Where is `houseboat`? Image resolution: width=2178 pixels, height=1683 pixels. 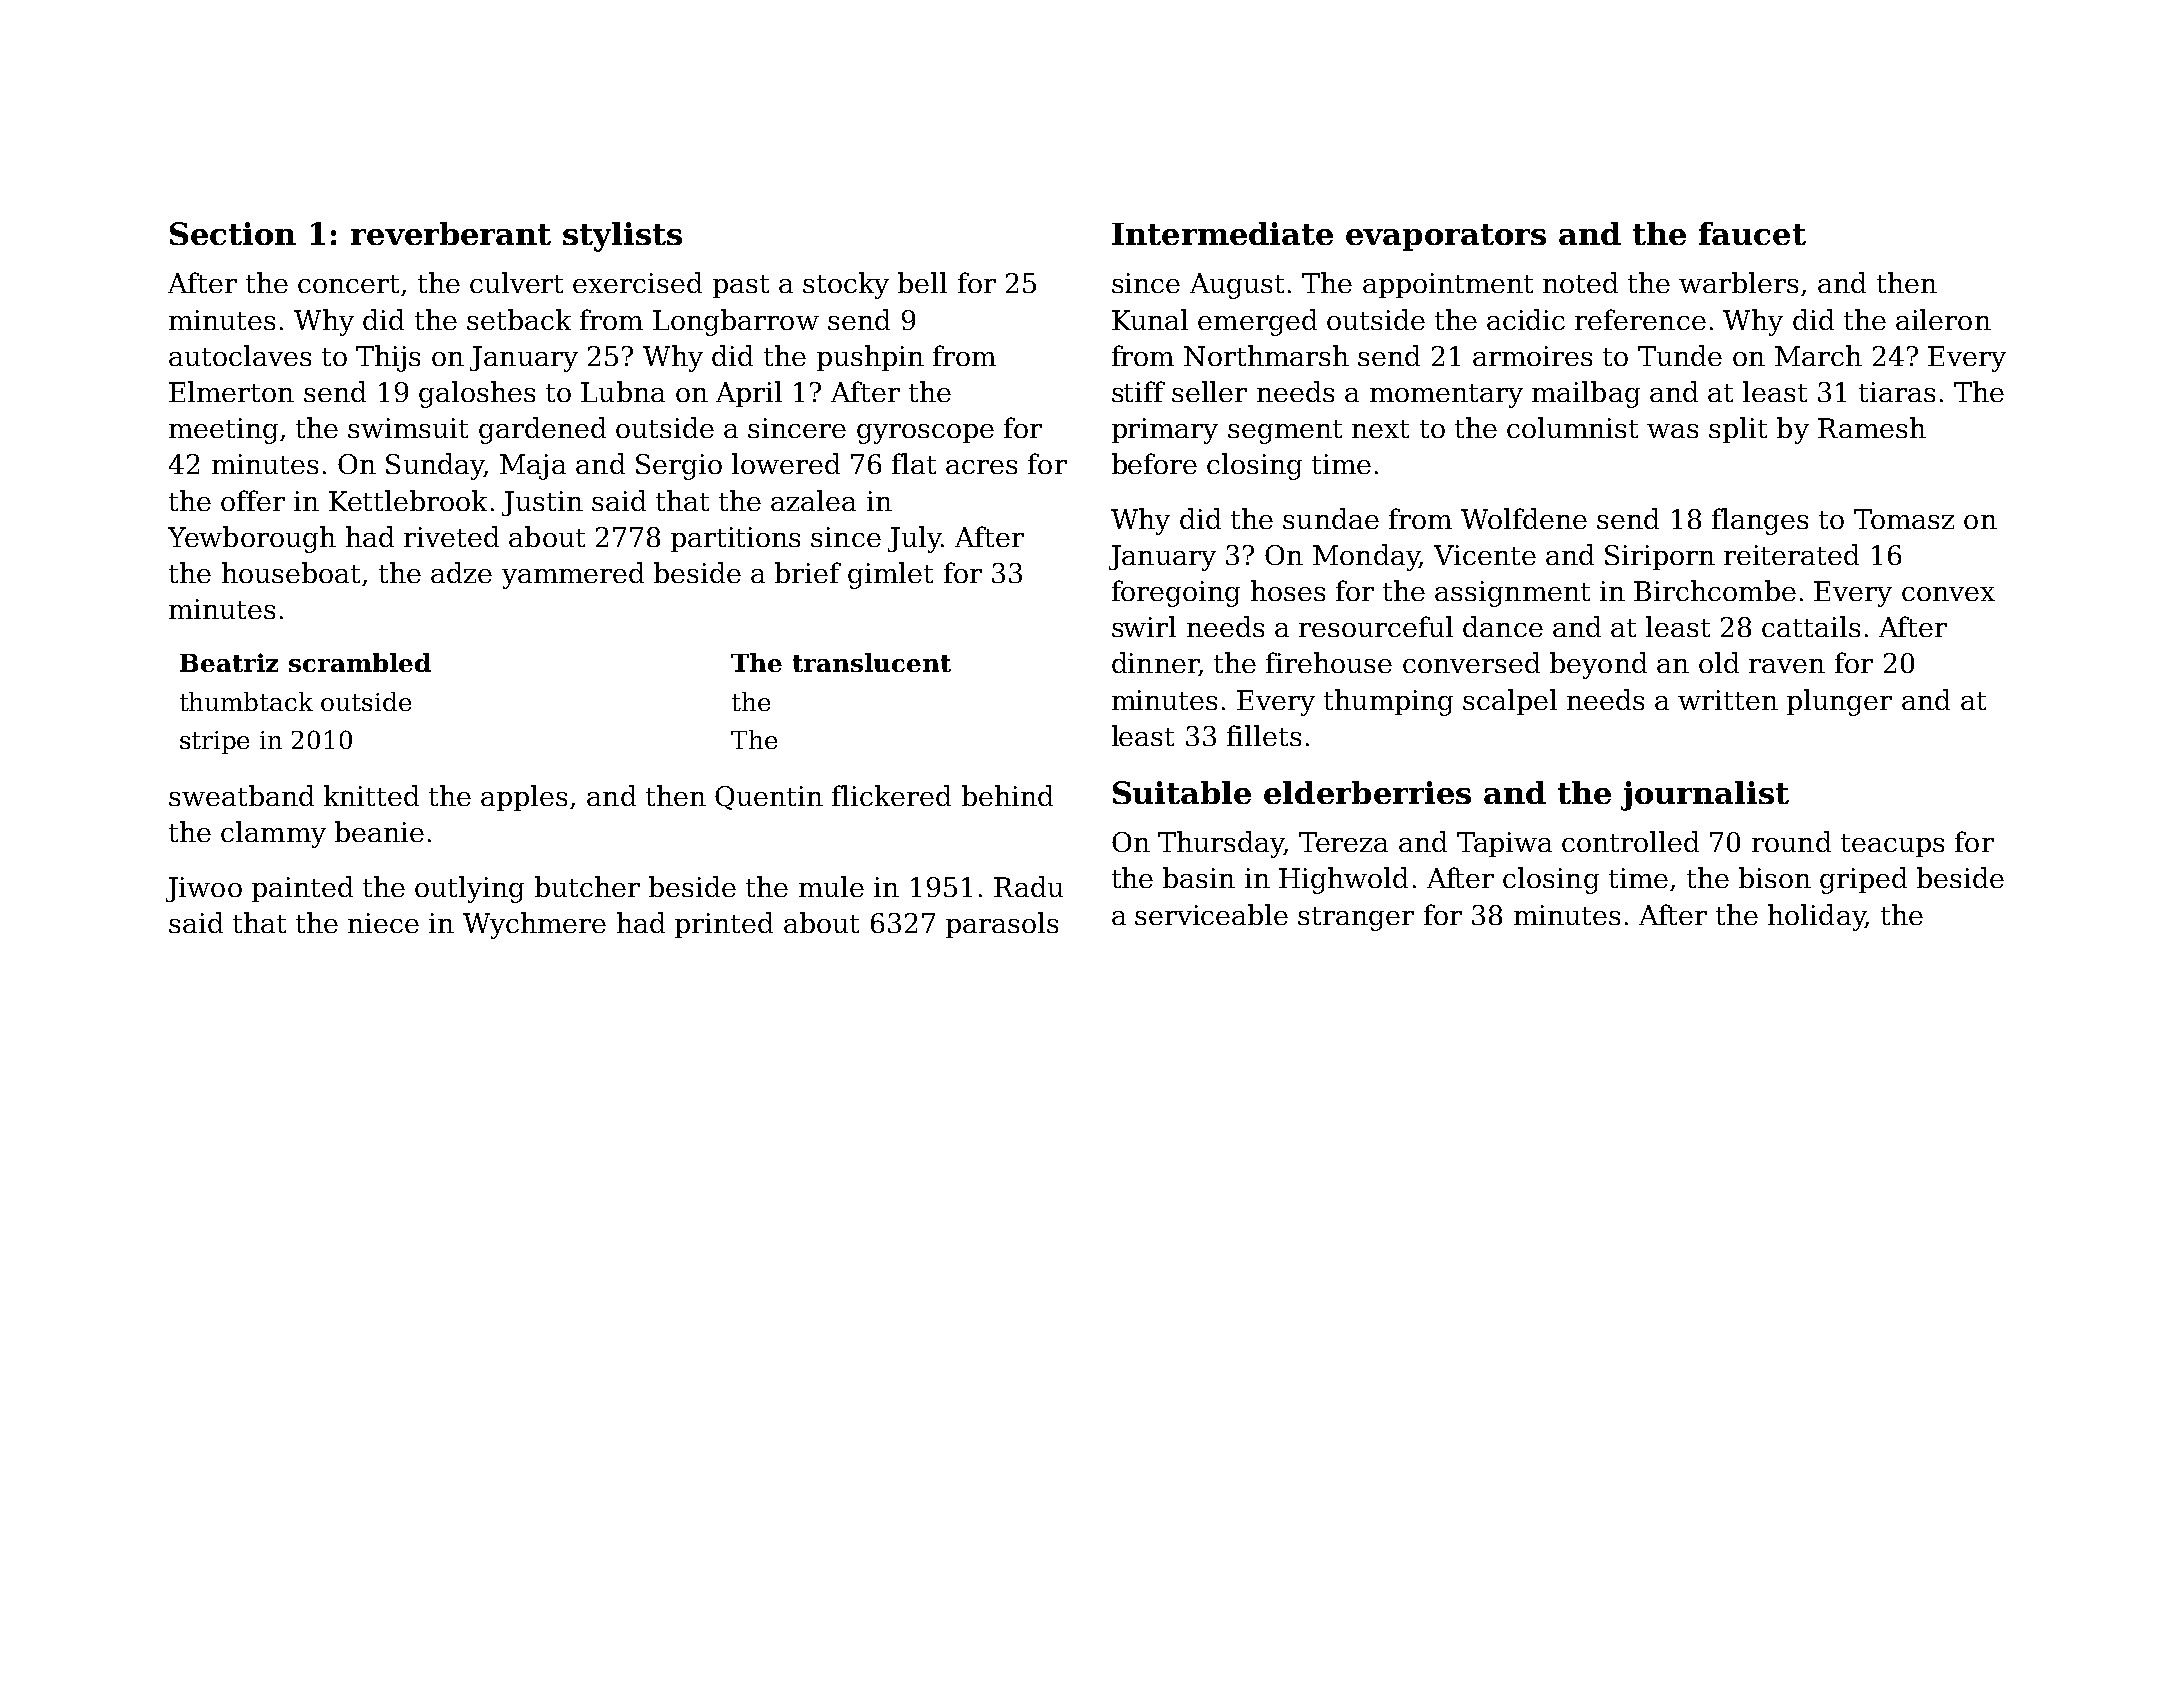 houseboat is located at coordinates (291, 572).
